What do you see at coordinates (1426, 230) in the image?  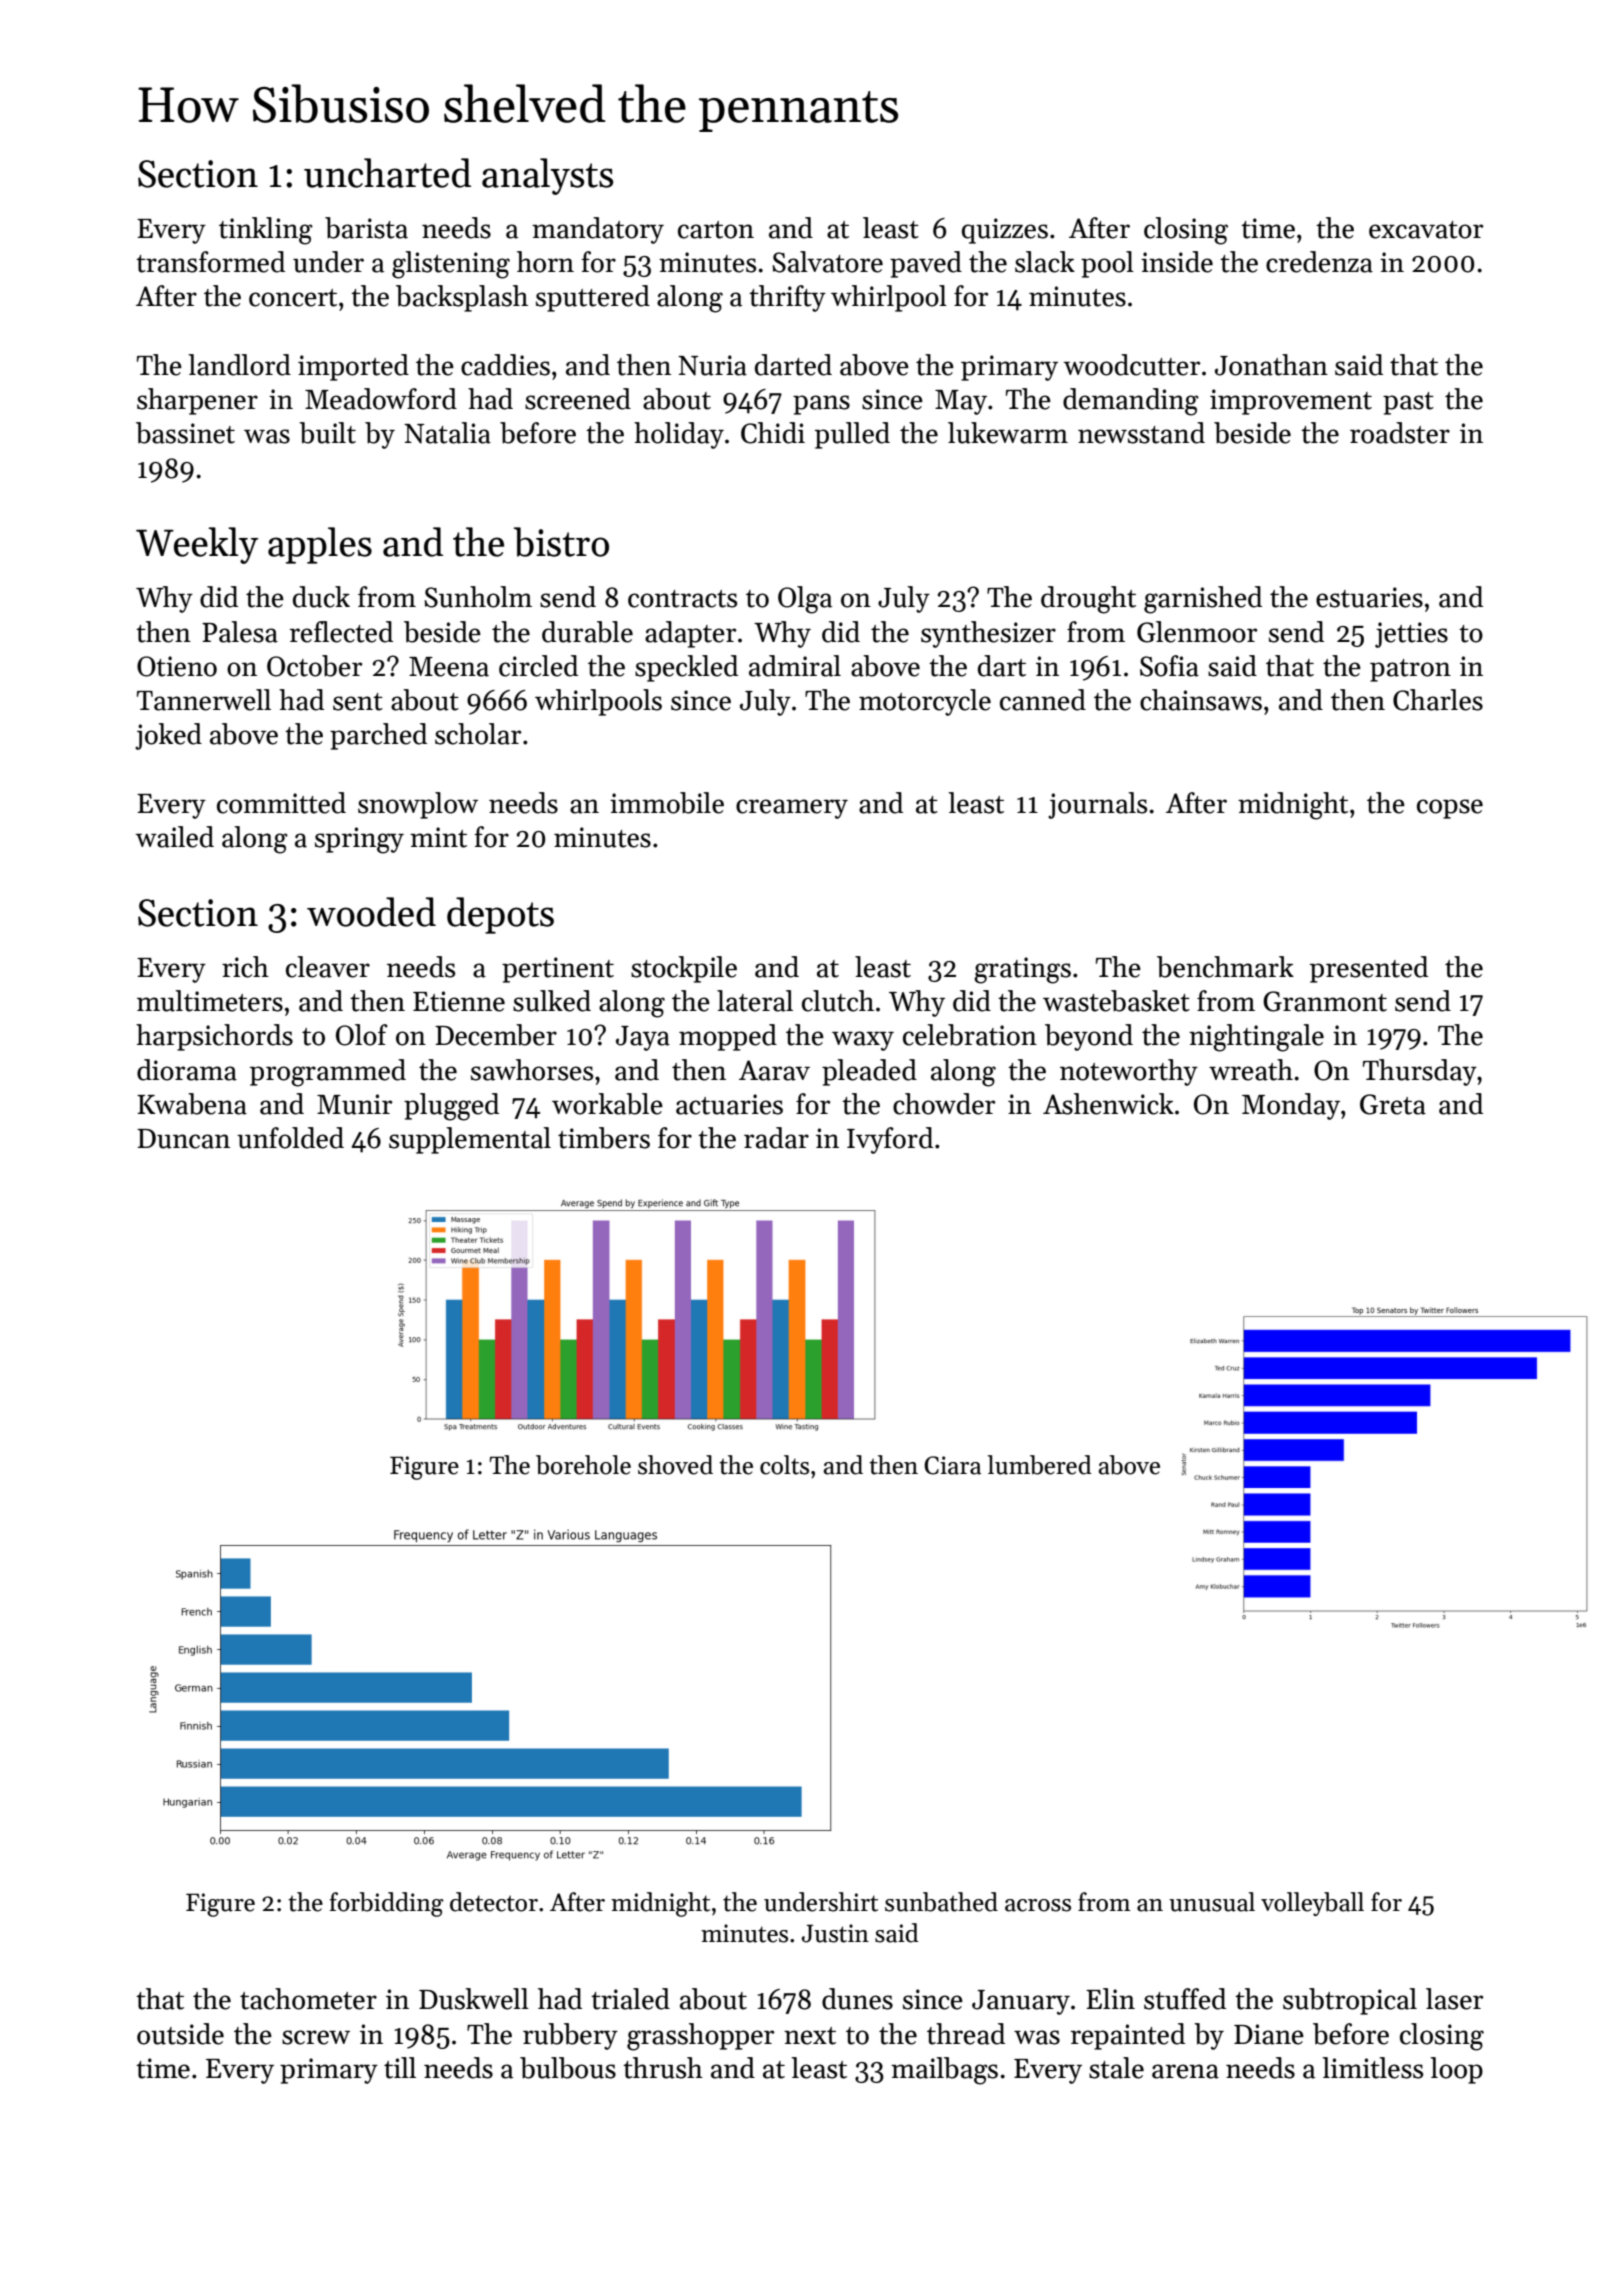 I see `excavator` at bounding box center [1426, 230].
